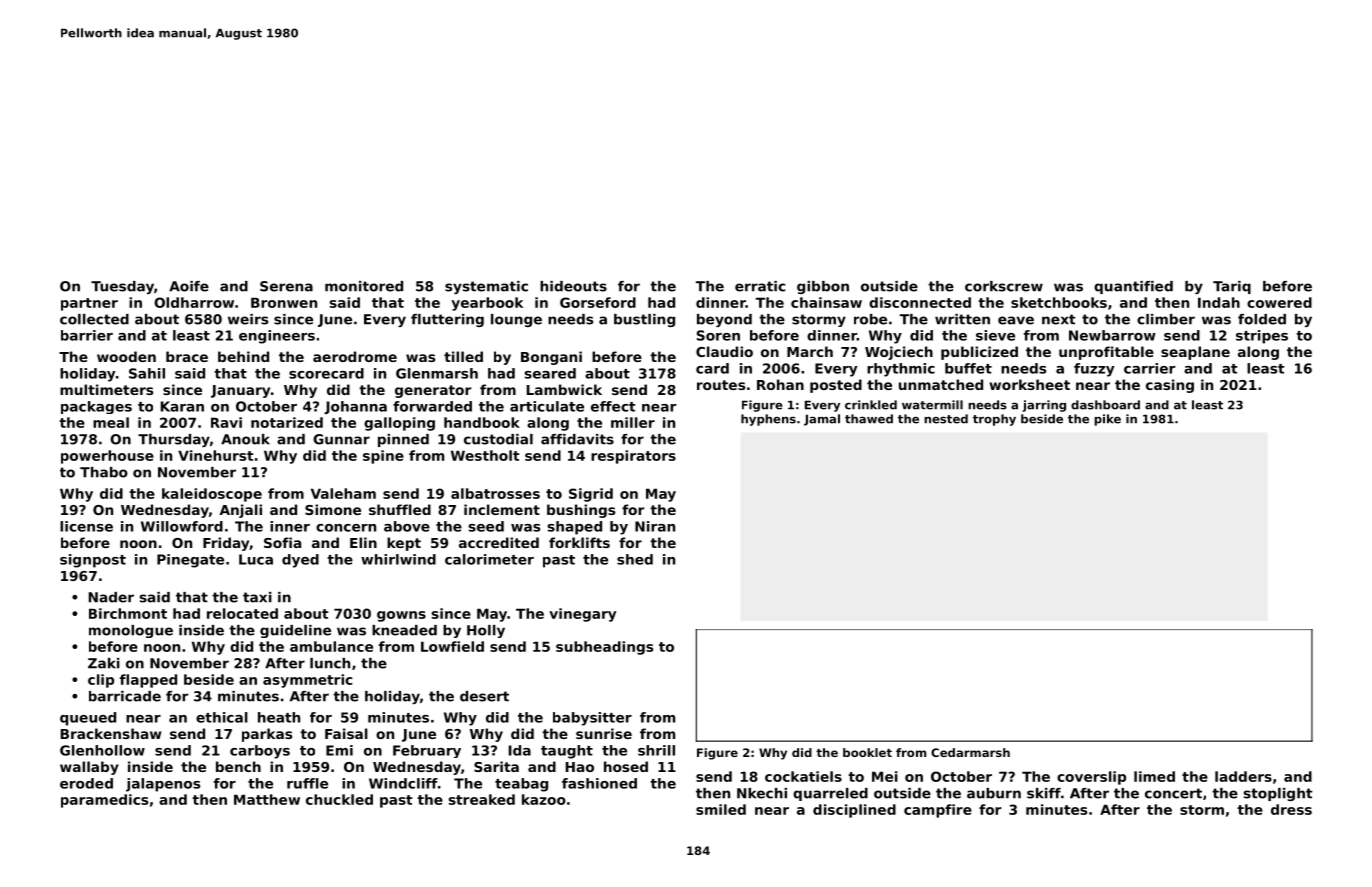 This document has height=887, width=1372. Describe the element at coordinates (499, 542) in the document. I see `accredited` at that location.
